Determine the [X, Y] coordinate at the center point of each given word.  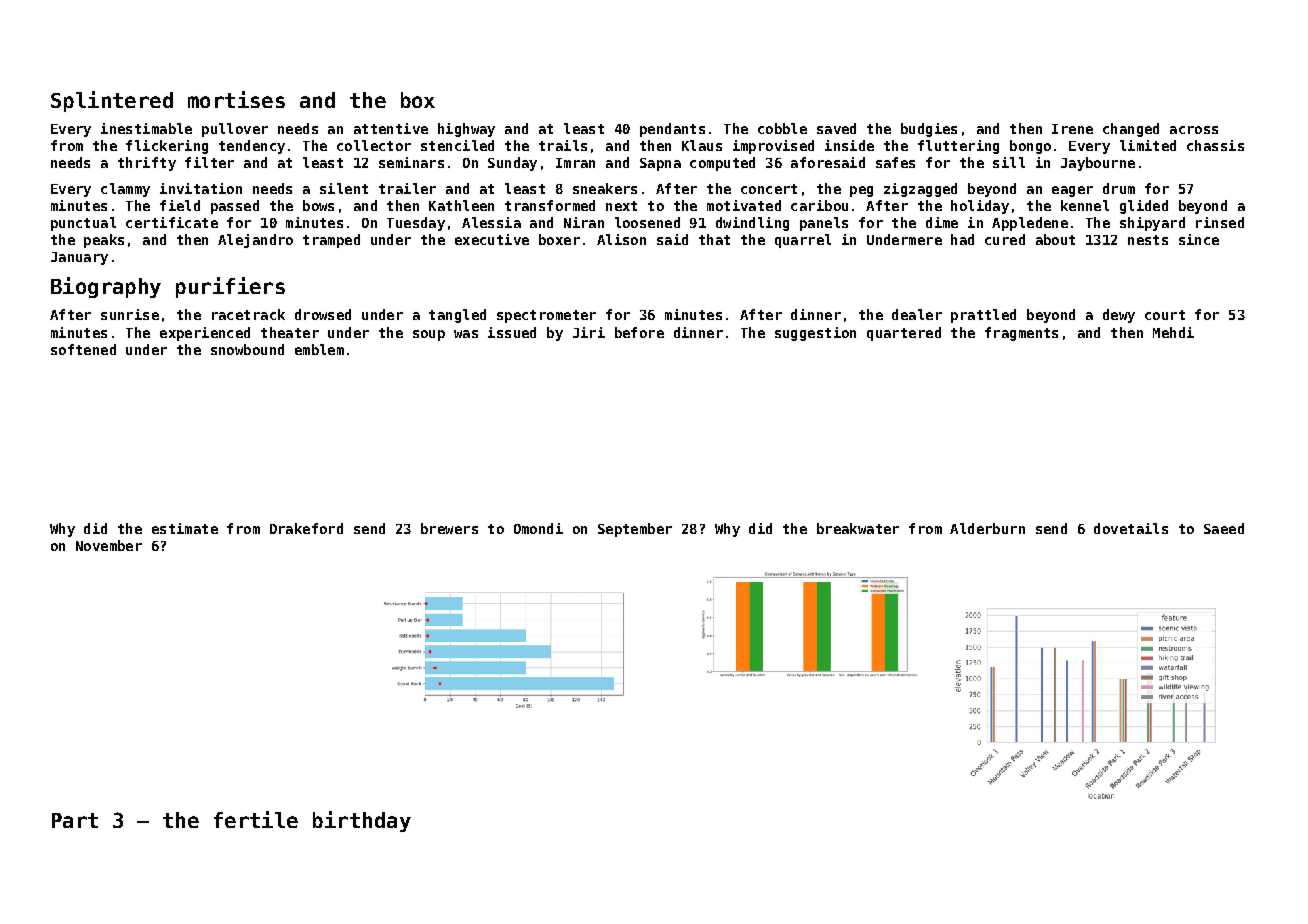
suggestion [815, 334]
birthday [362, 821]
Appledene [1030, 224]
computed [722, 164]
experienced [205, 334]
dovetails [1131, 528]
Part [75, 820]
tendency [252, 147]
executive [492, 239]
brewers [449, 528]
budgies [929, 130]
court [1165, 315]
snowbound [247, 349]
